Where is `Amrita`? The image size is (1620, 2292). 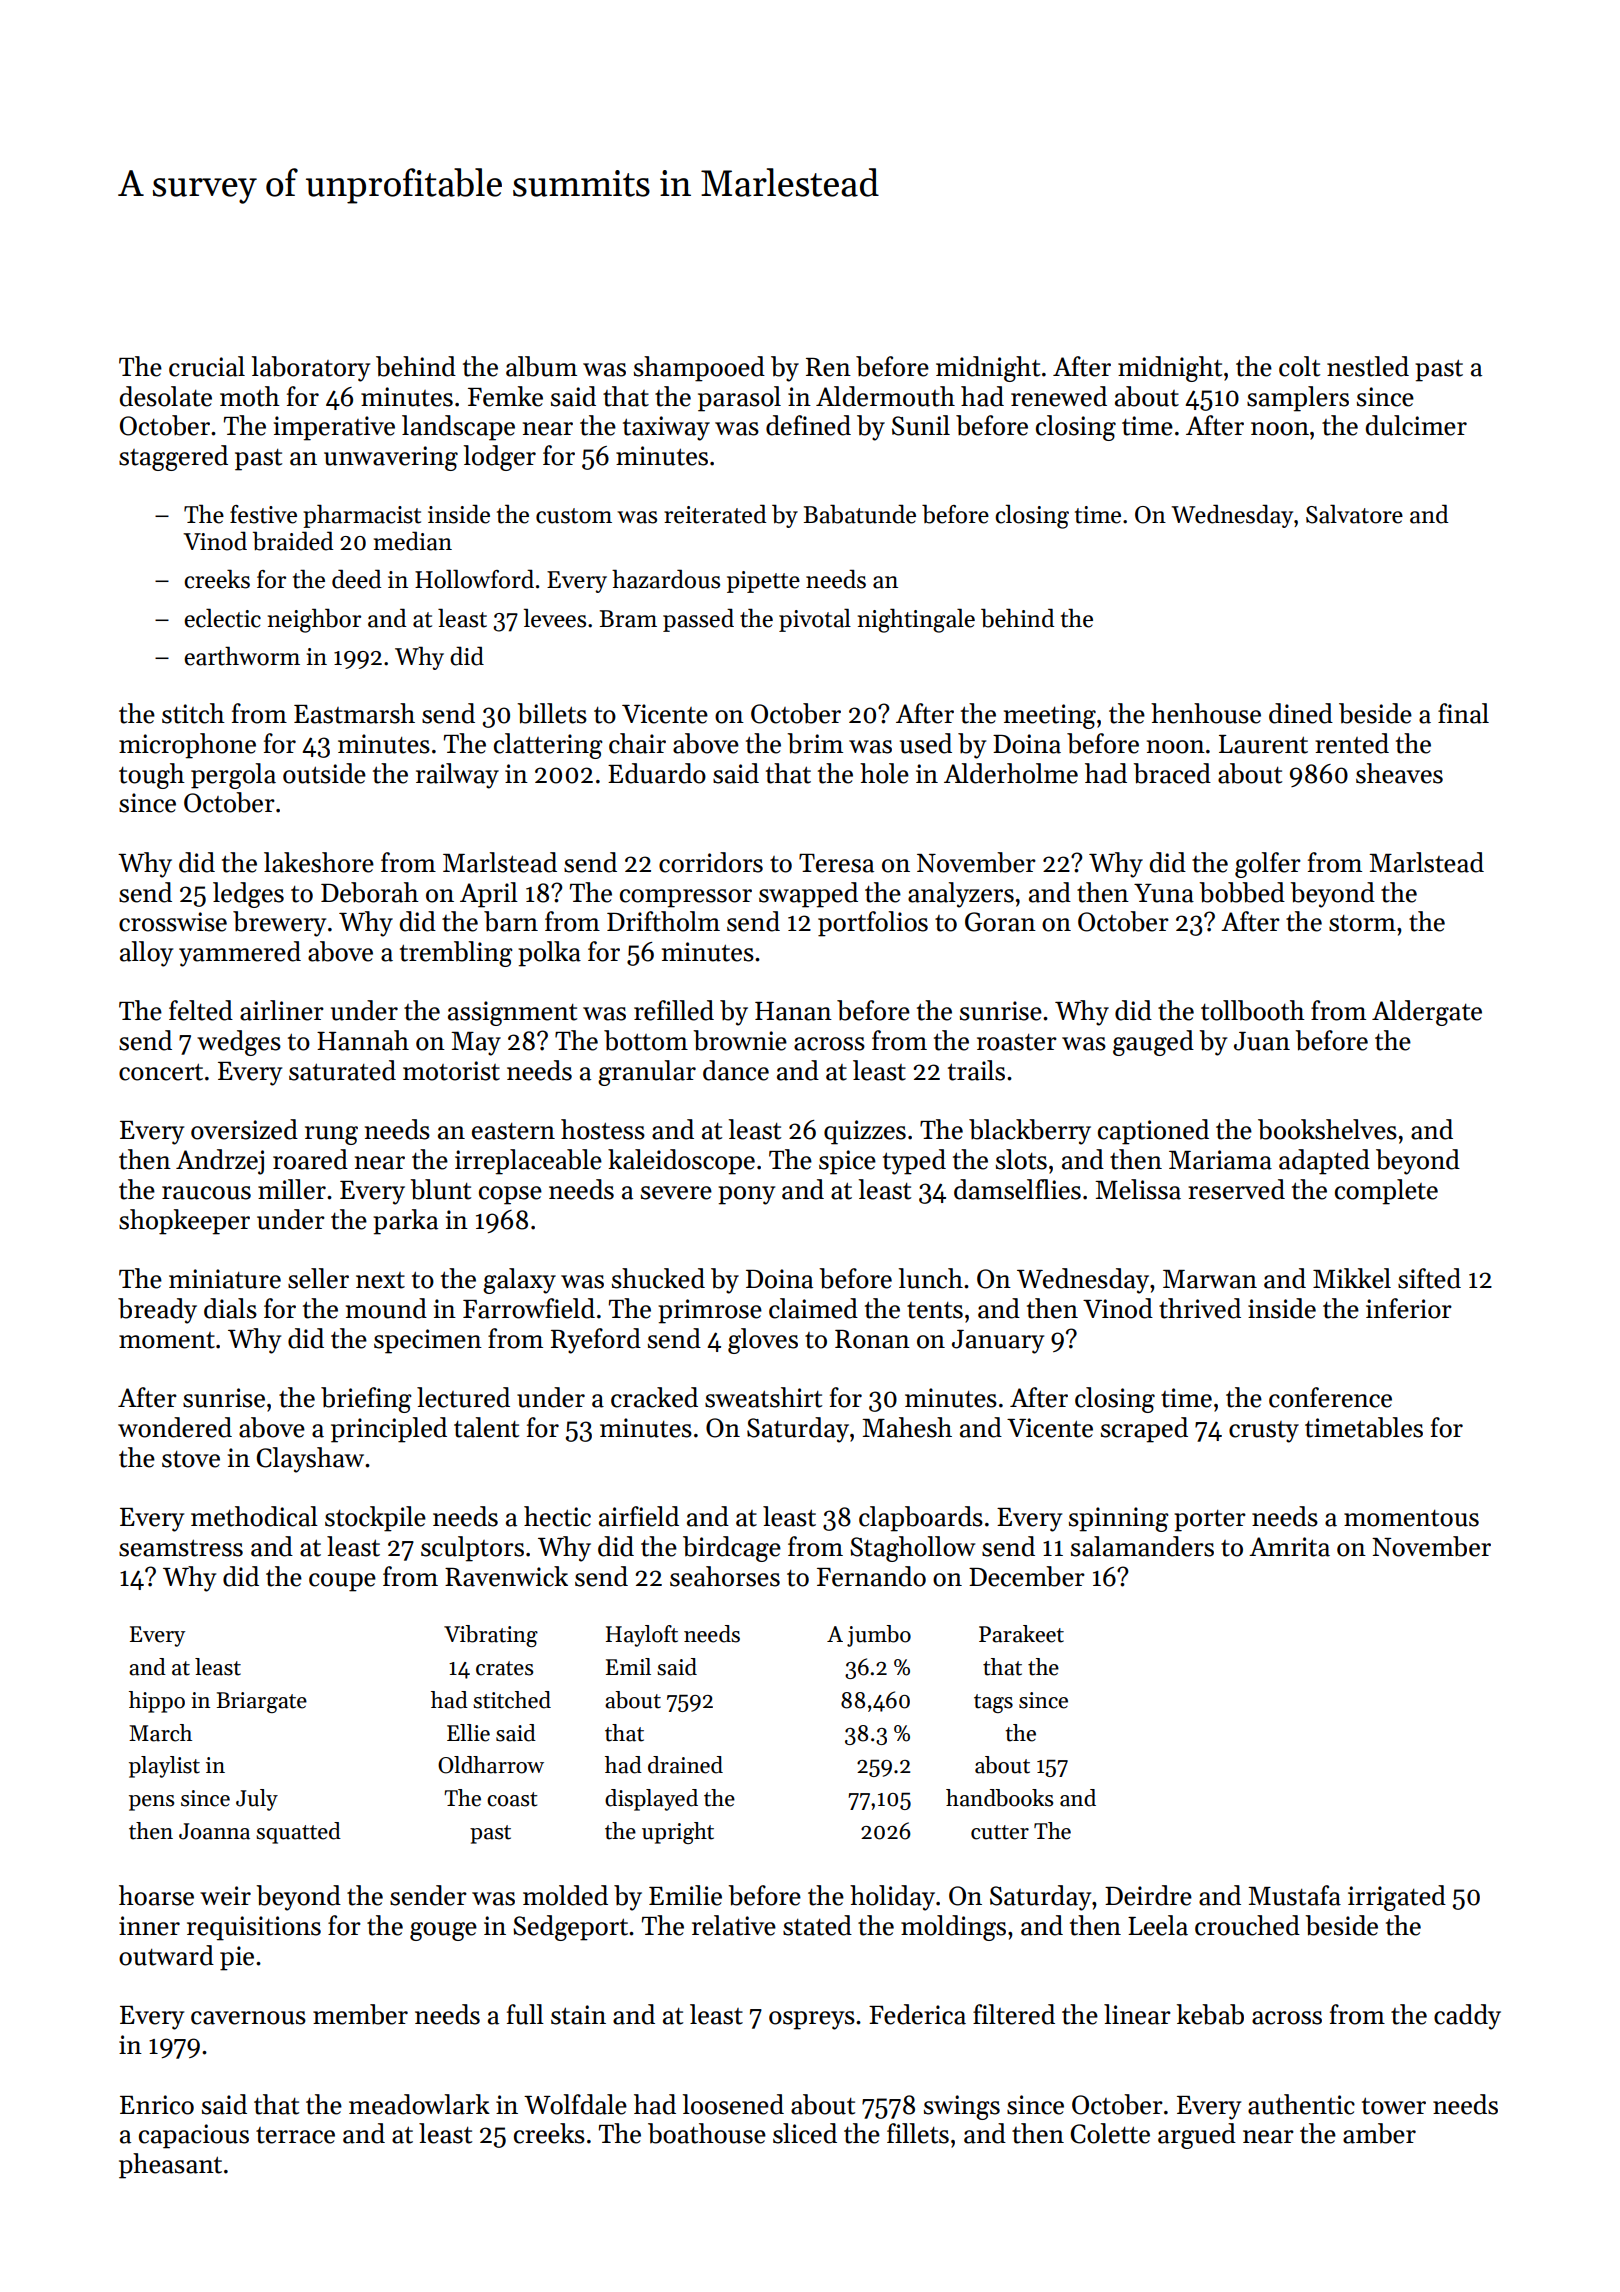 Amrita is located at coordinates (1289, 1547).
